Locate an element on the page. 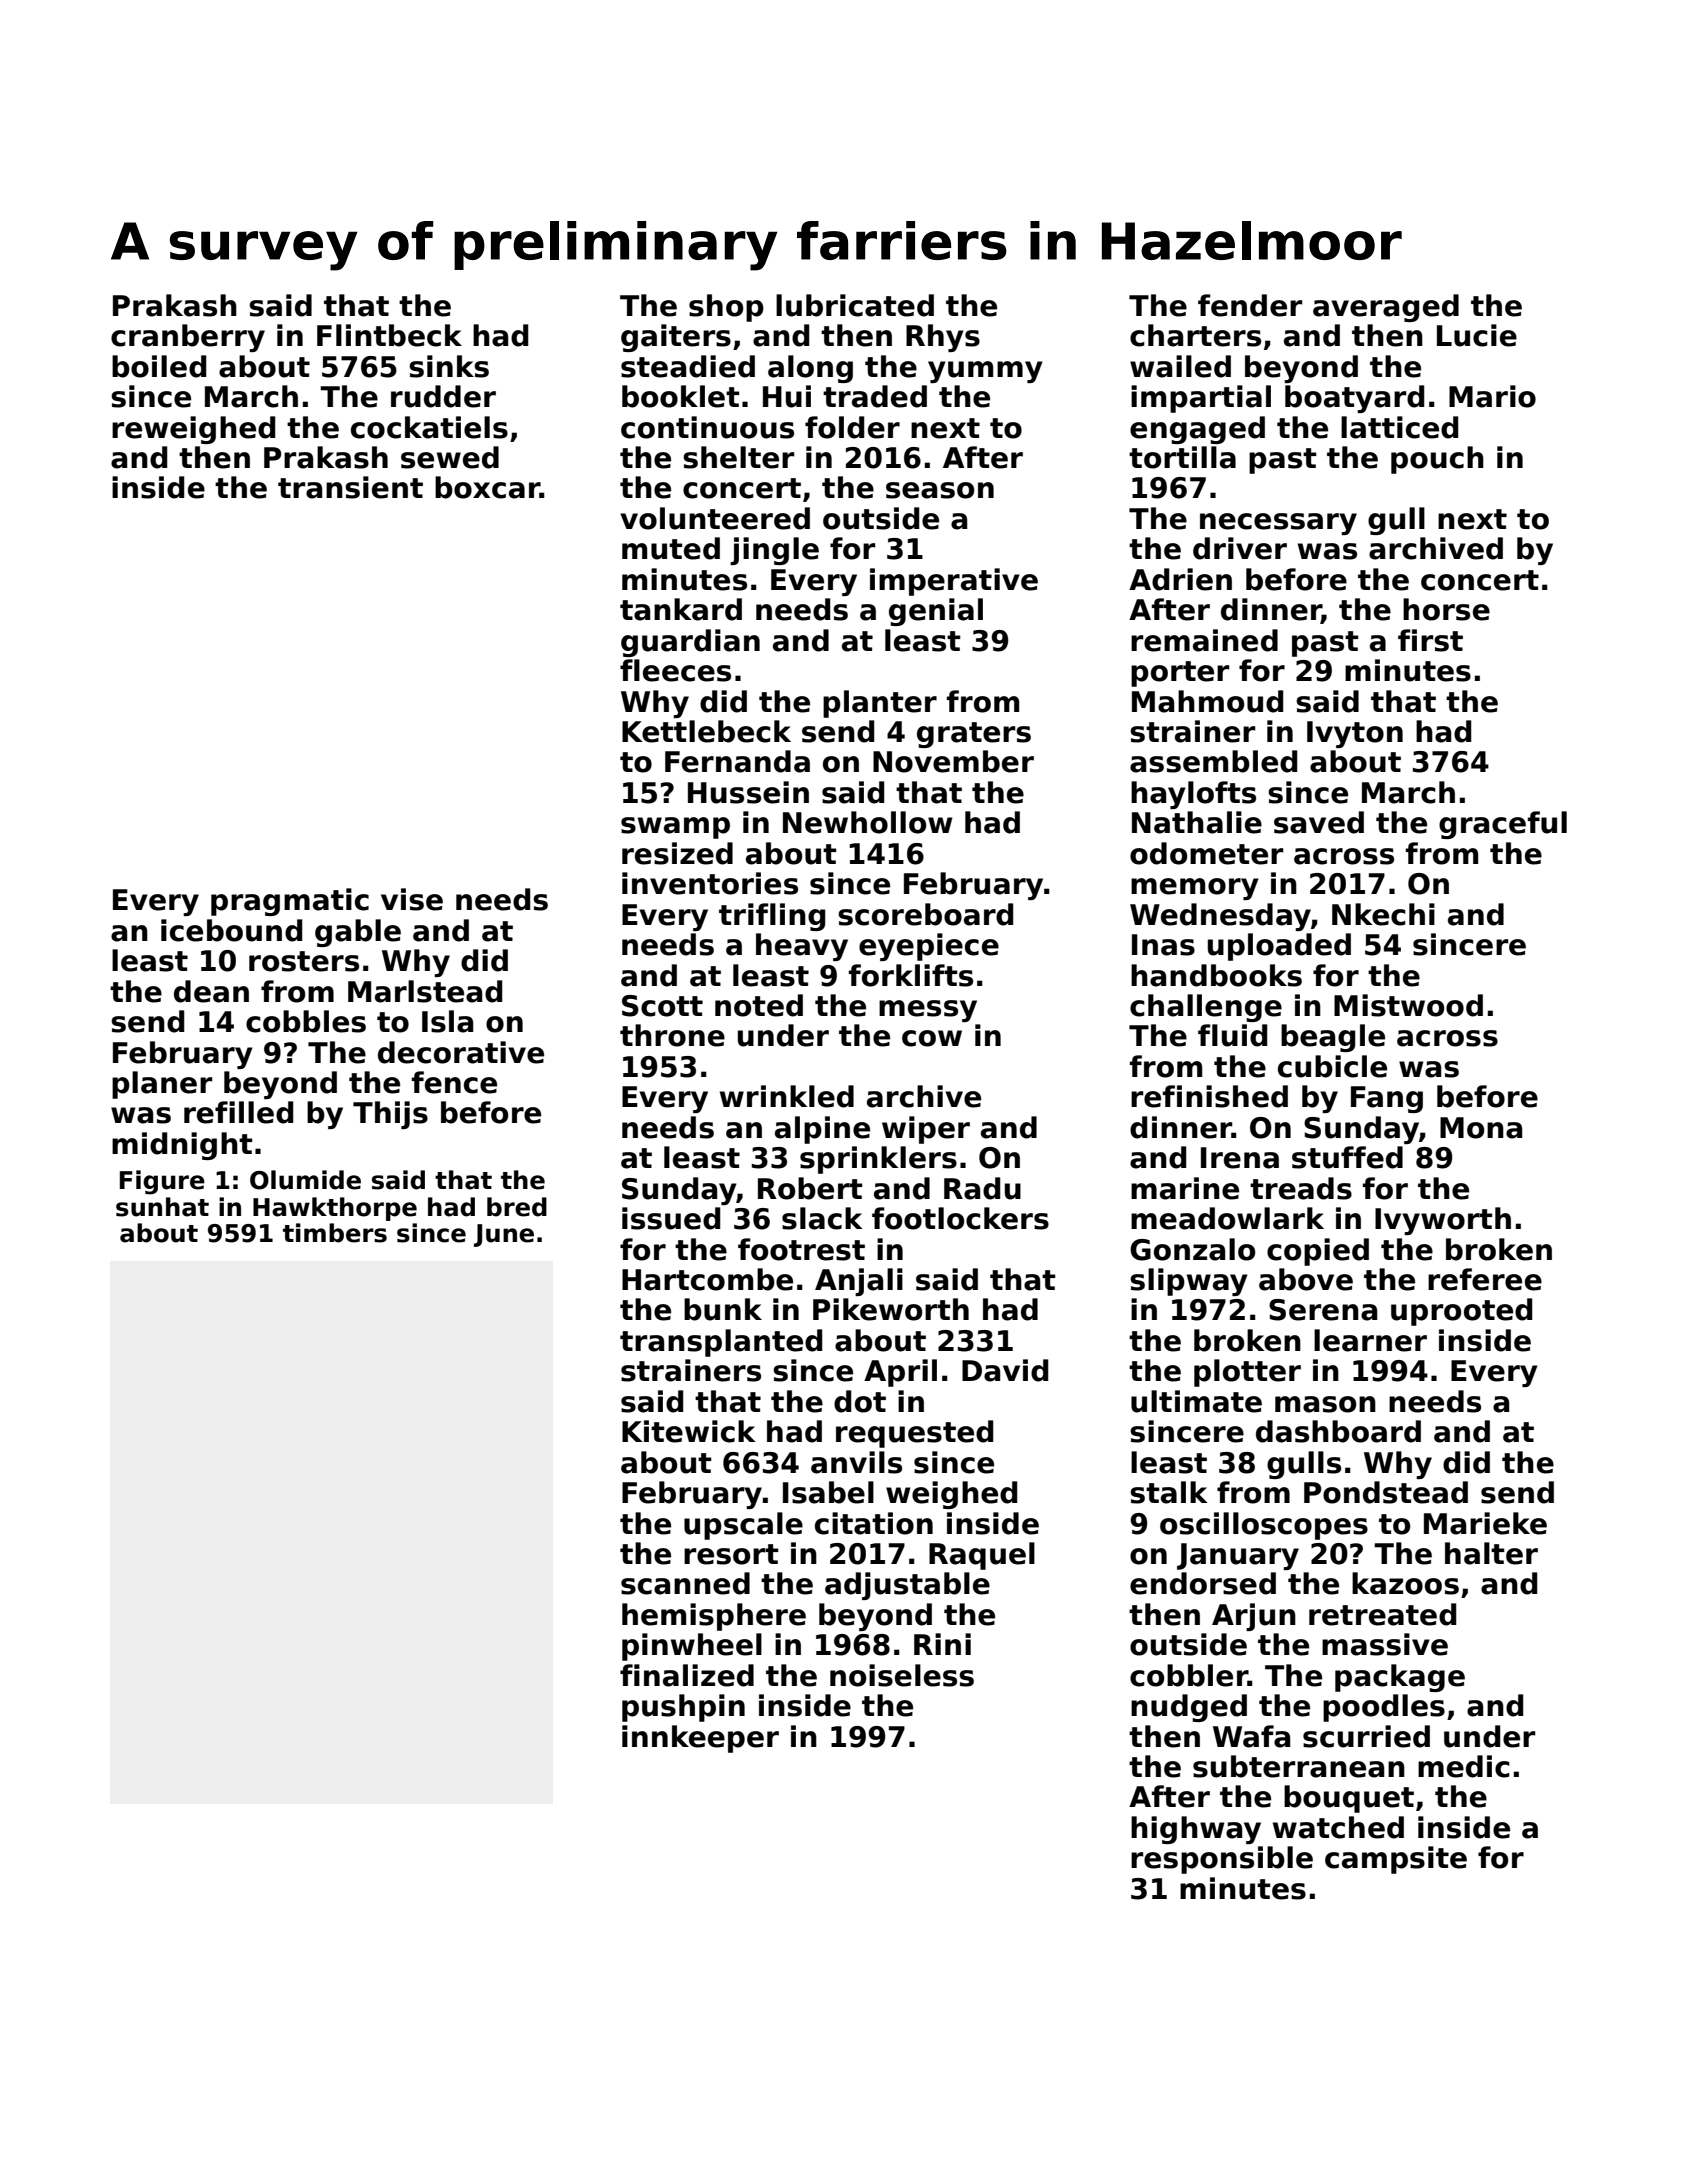 This image has height=2178, width=1683. shop is located at coordinates (726, 308).
